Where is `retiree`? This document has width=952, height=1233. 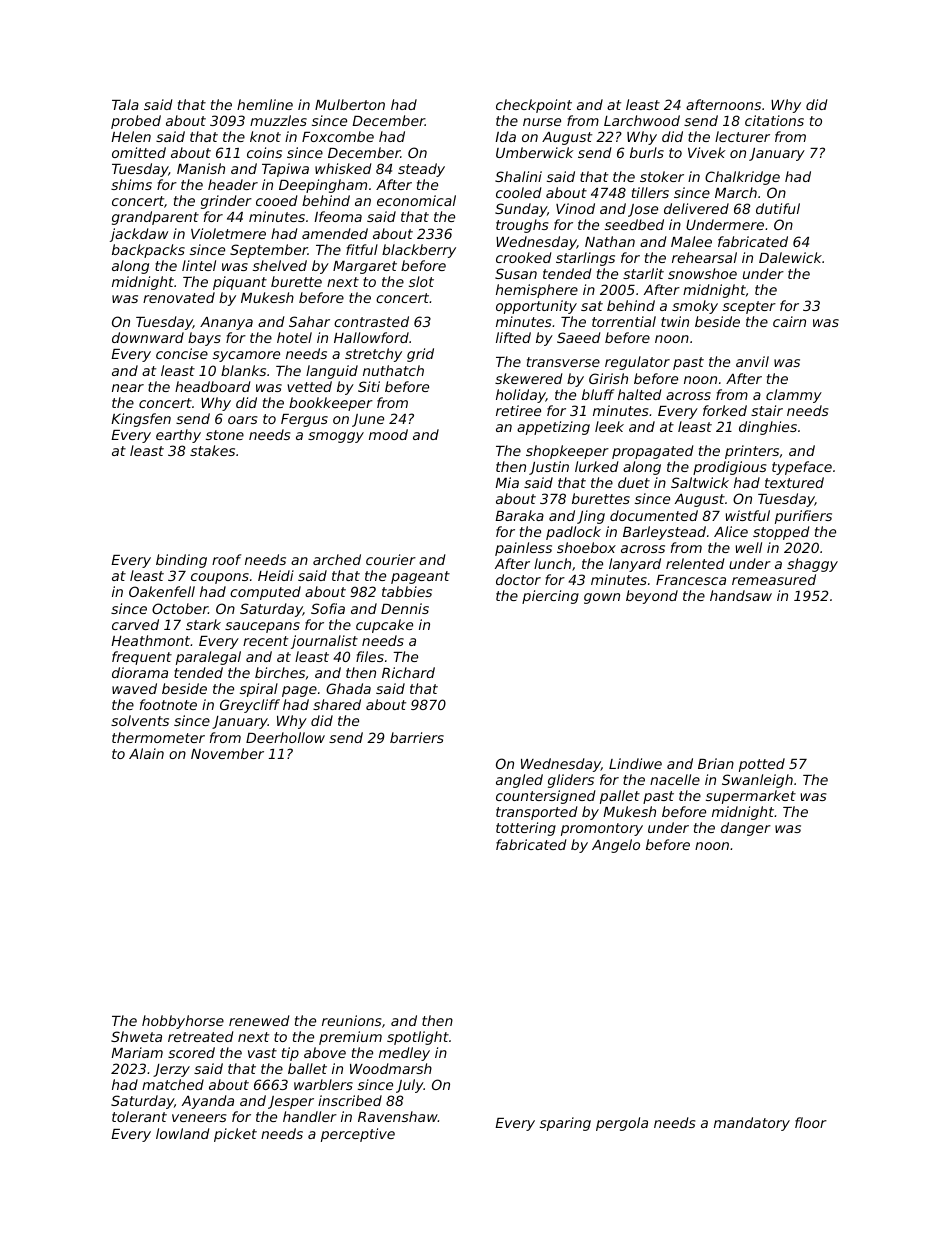
retiree is located at coordinates (518, 410).
